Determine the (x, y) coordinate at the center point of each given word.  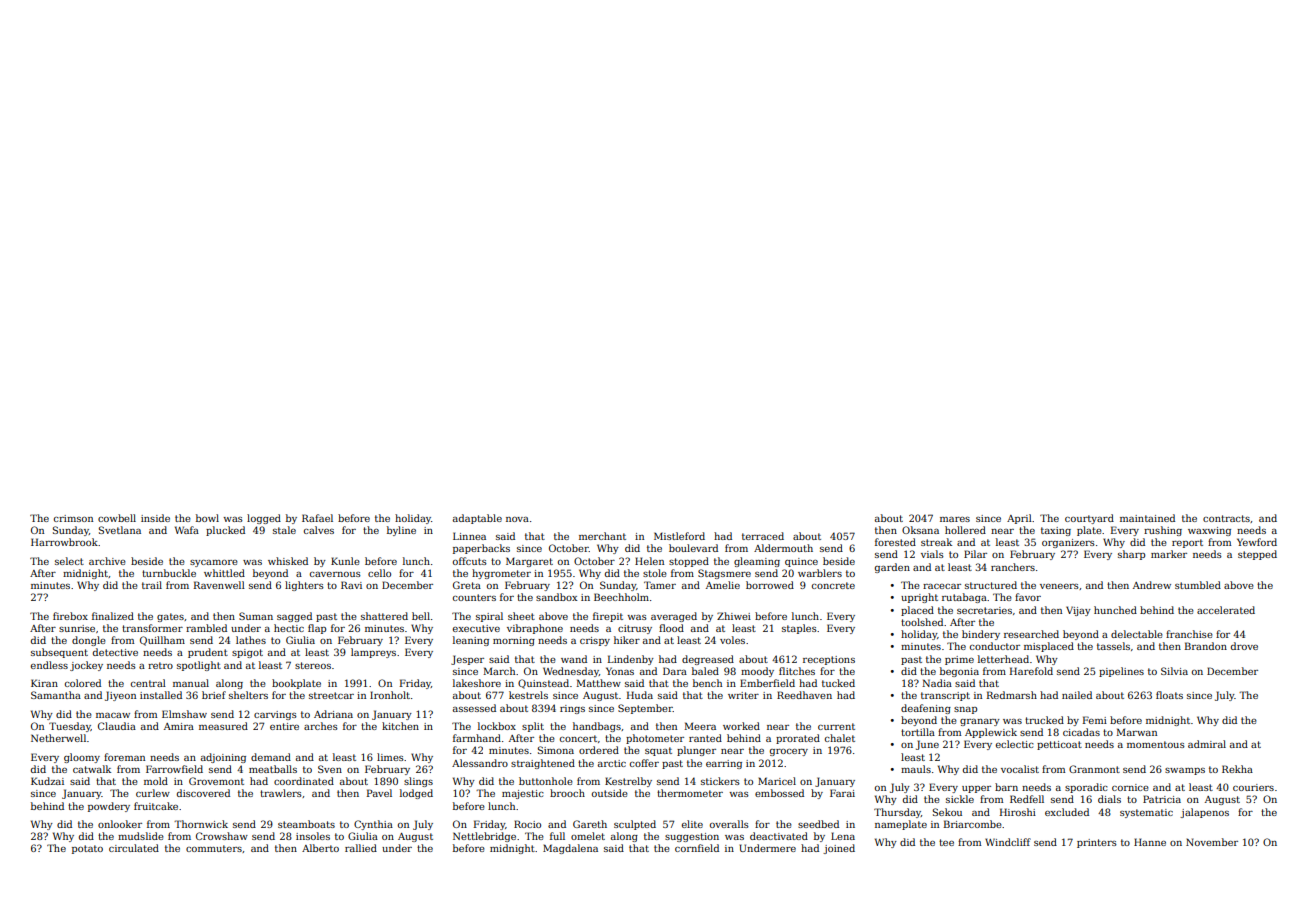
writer (743, 695)
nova (517, 519)
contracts (1226, 518)
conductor (995, 646)
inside (155, 518)
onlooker (120, 824)
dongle (89, 641)
